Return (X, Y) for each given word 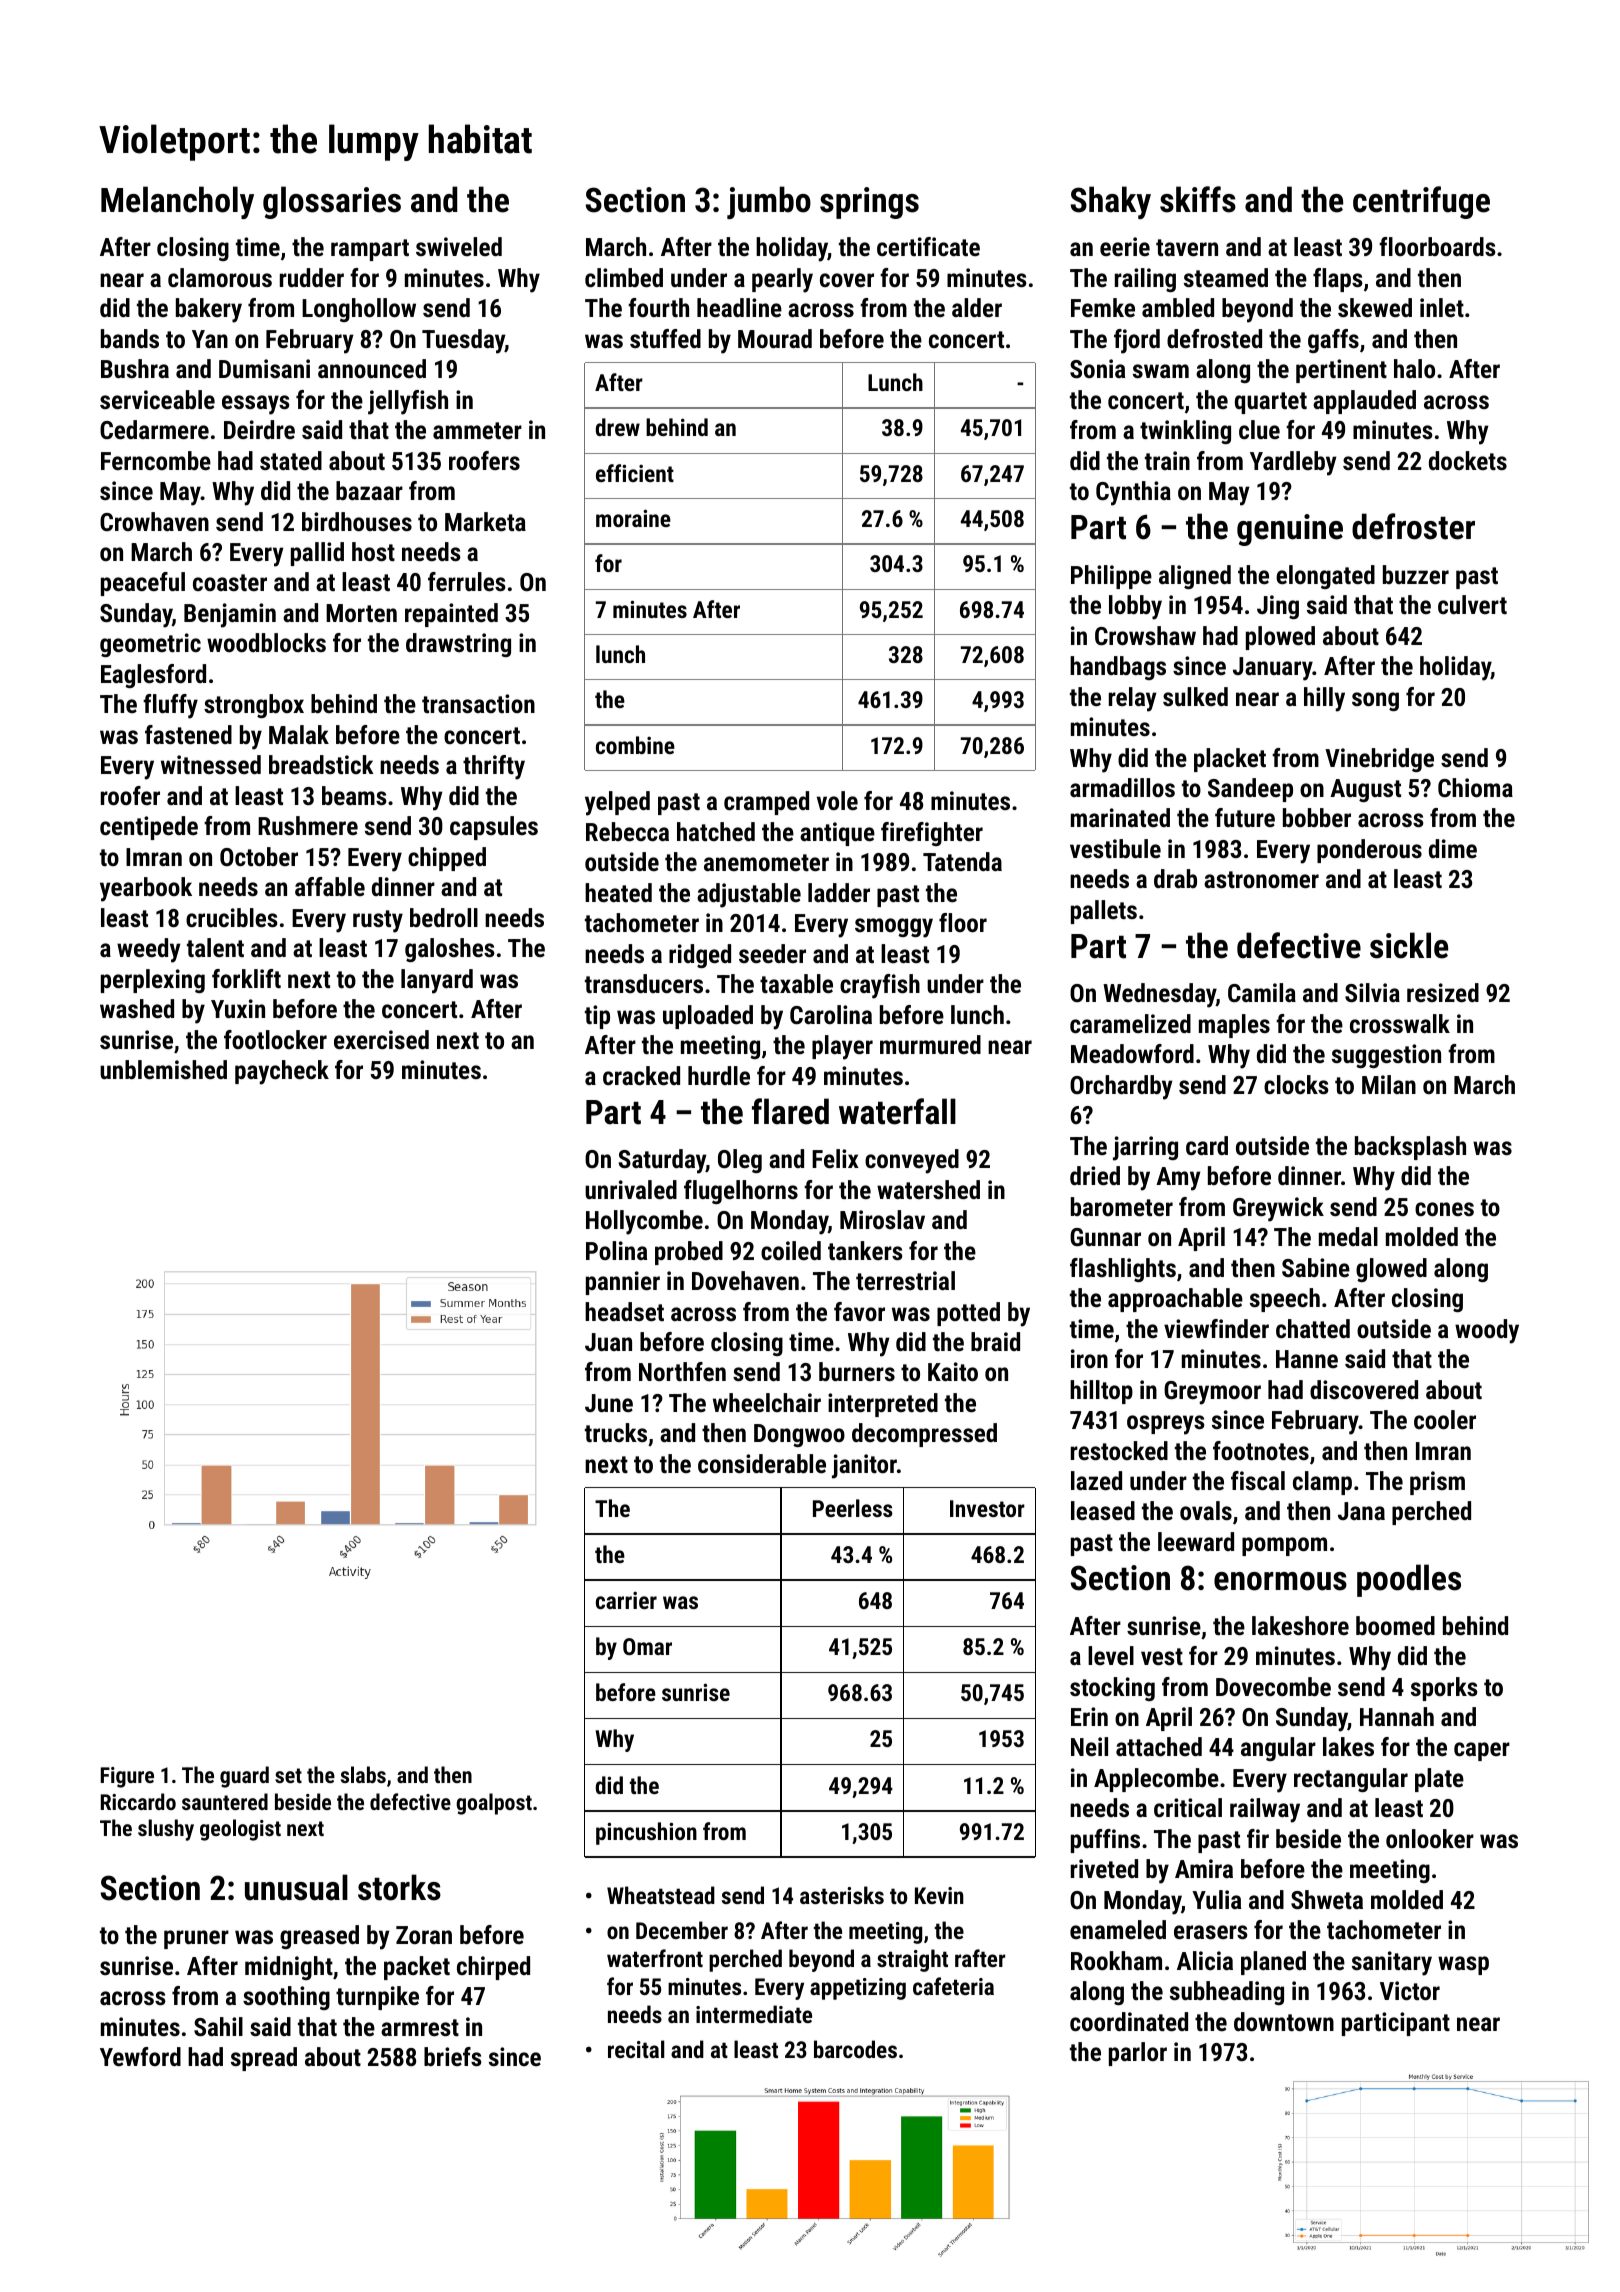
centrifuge (1421, 202)
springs (869, 203)
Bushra (135, 368)
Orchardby (1121, 1087)
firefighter (932, 834)
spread (264, 2059)
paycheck (282, 1072)
